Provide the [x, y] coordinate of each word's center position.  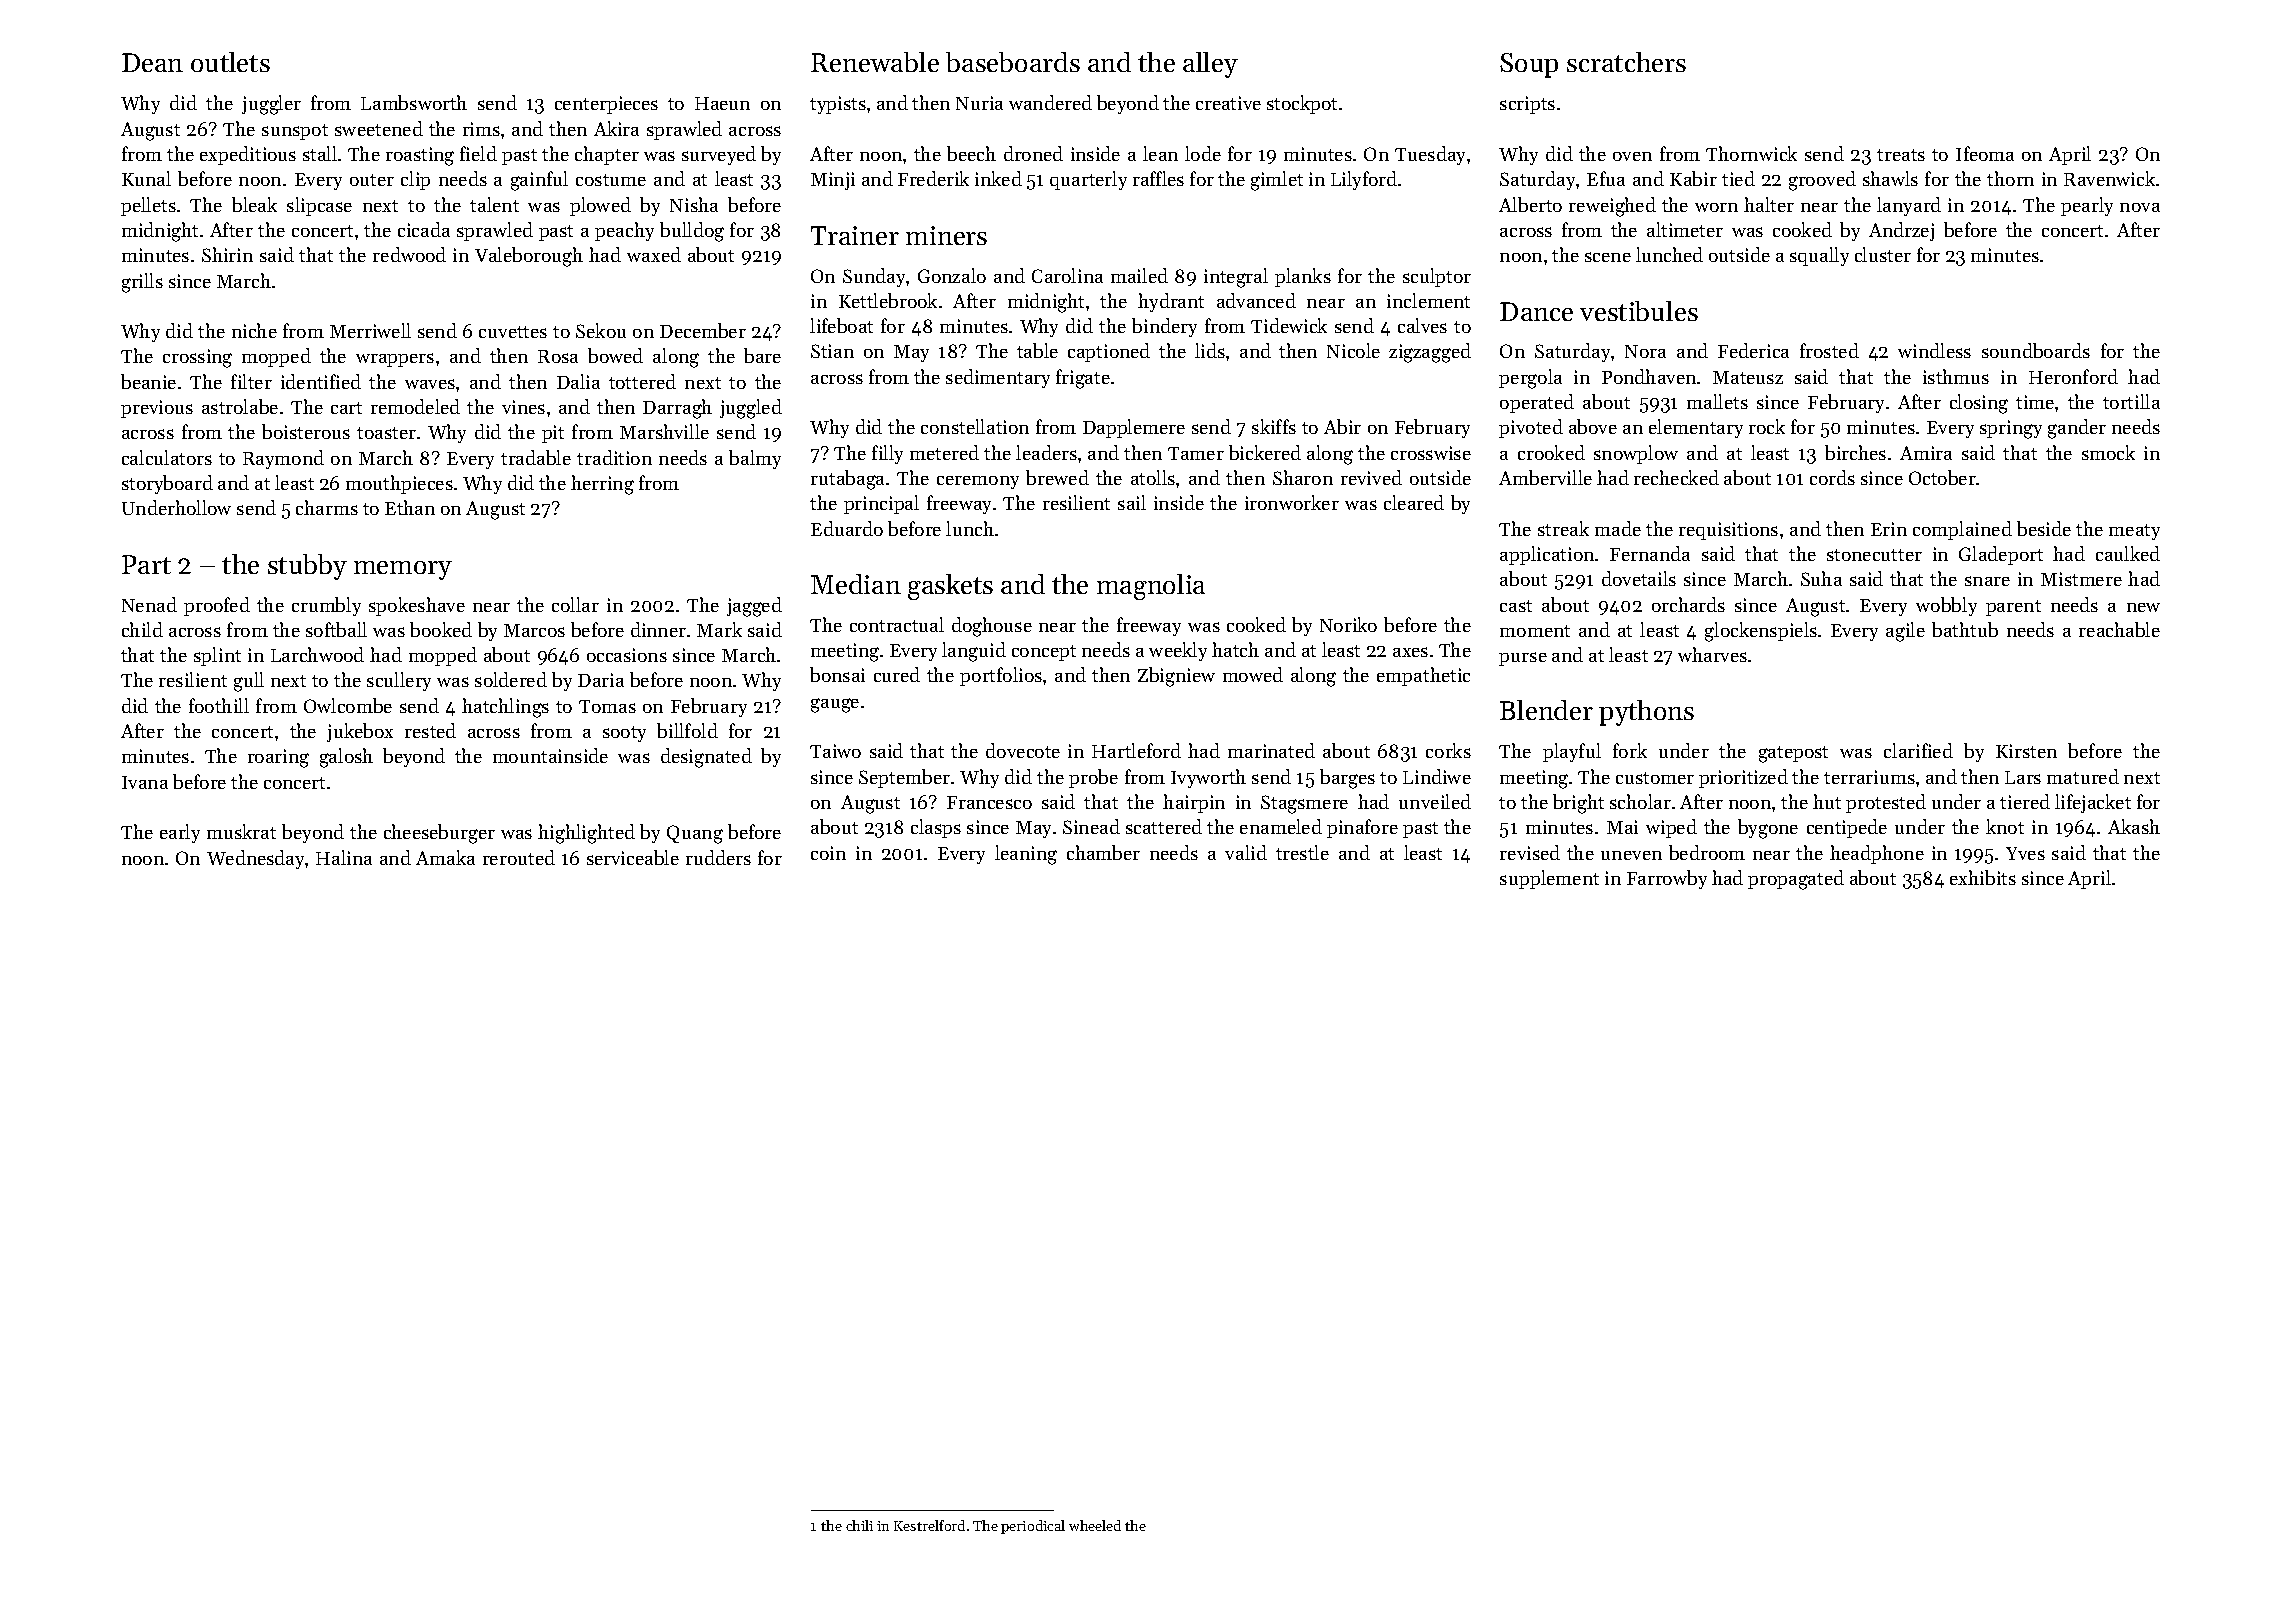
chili [859, 1525]
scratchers [1626, 62]
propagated [1796, 880]
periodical [1033, 1527]
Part [146, 564]
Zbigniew [1176, 677]
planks [1303, 277]
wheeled [1095, 1525]
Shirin [227, 254]
